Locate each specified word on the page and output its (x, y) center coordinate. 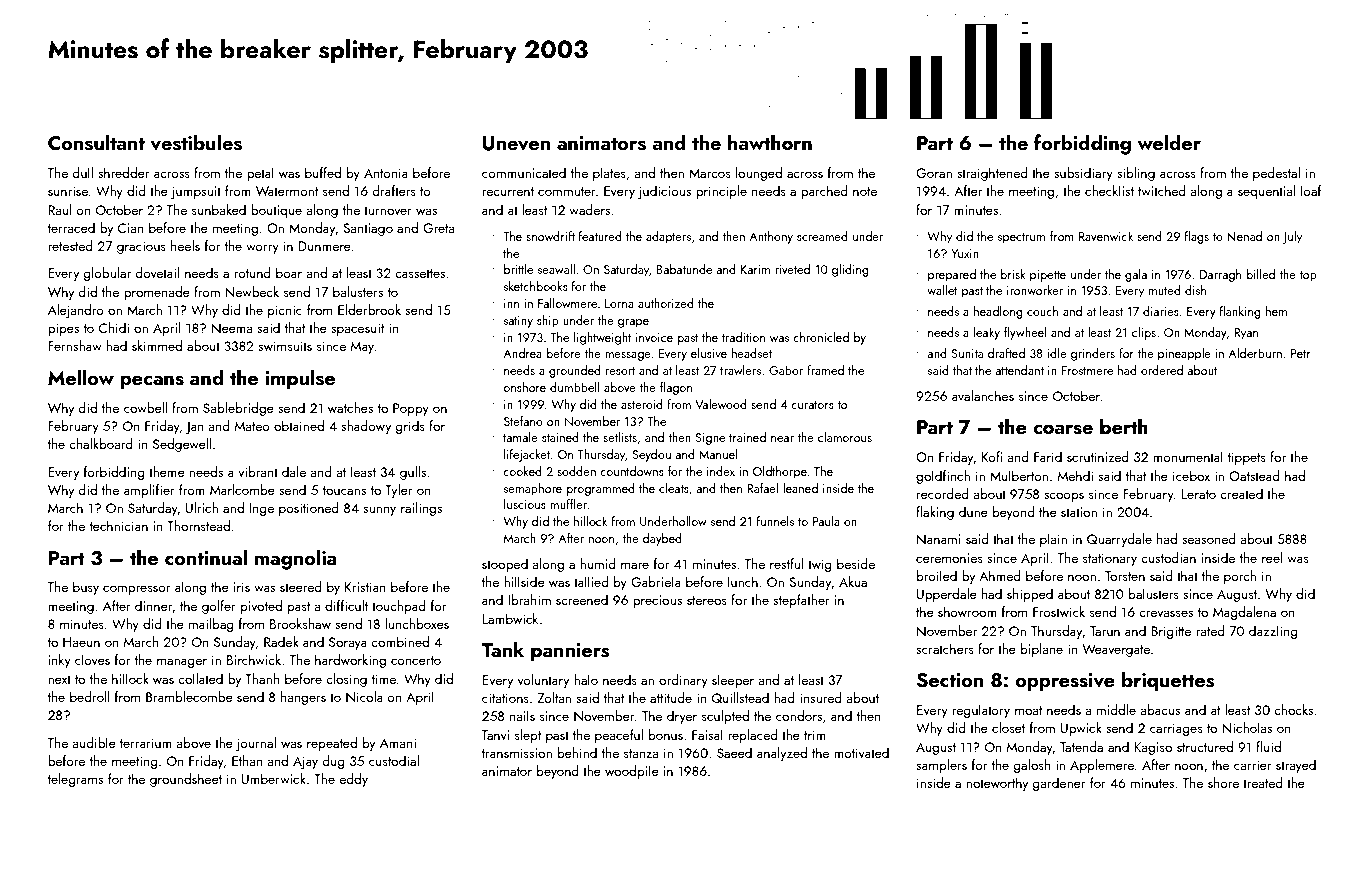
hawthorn (770, 142)
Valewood (721, 404)
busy (86, 588)
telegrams (75, 780)
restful (786, 563)
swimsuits (285, 346)
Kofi (992, 456)
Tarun (1105, 631)
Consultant (96, 142)
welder (1169, 142)
